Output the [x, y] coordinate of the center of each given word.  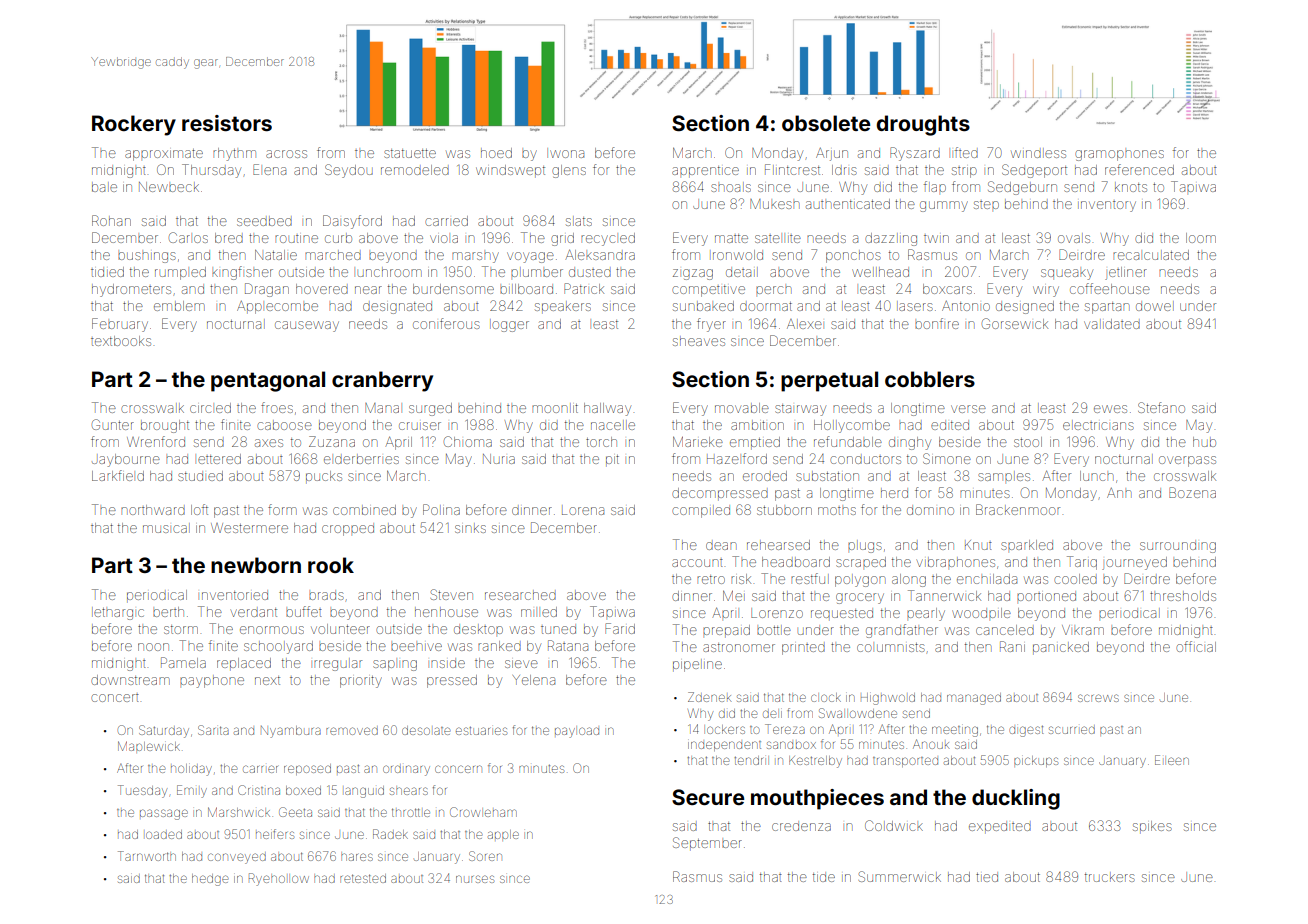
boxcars [947, 289]
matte [731, 238]
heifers [275, 834]
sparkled [1027, 545]
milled [539, 612]
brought [165, 426]
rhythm [234, 154]
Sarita [213, 730]
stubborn [784, 510]
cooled [1075, 579]
